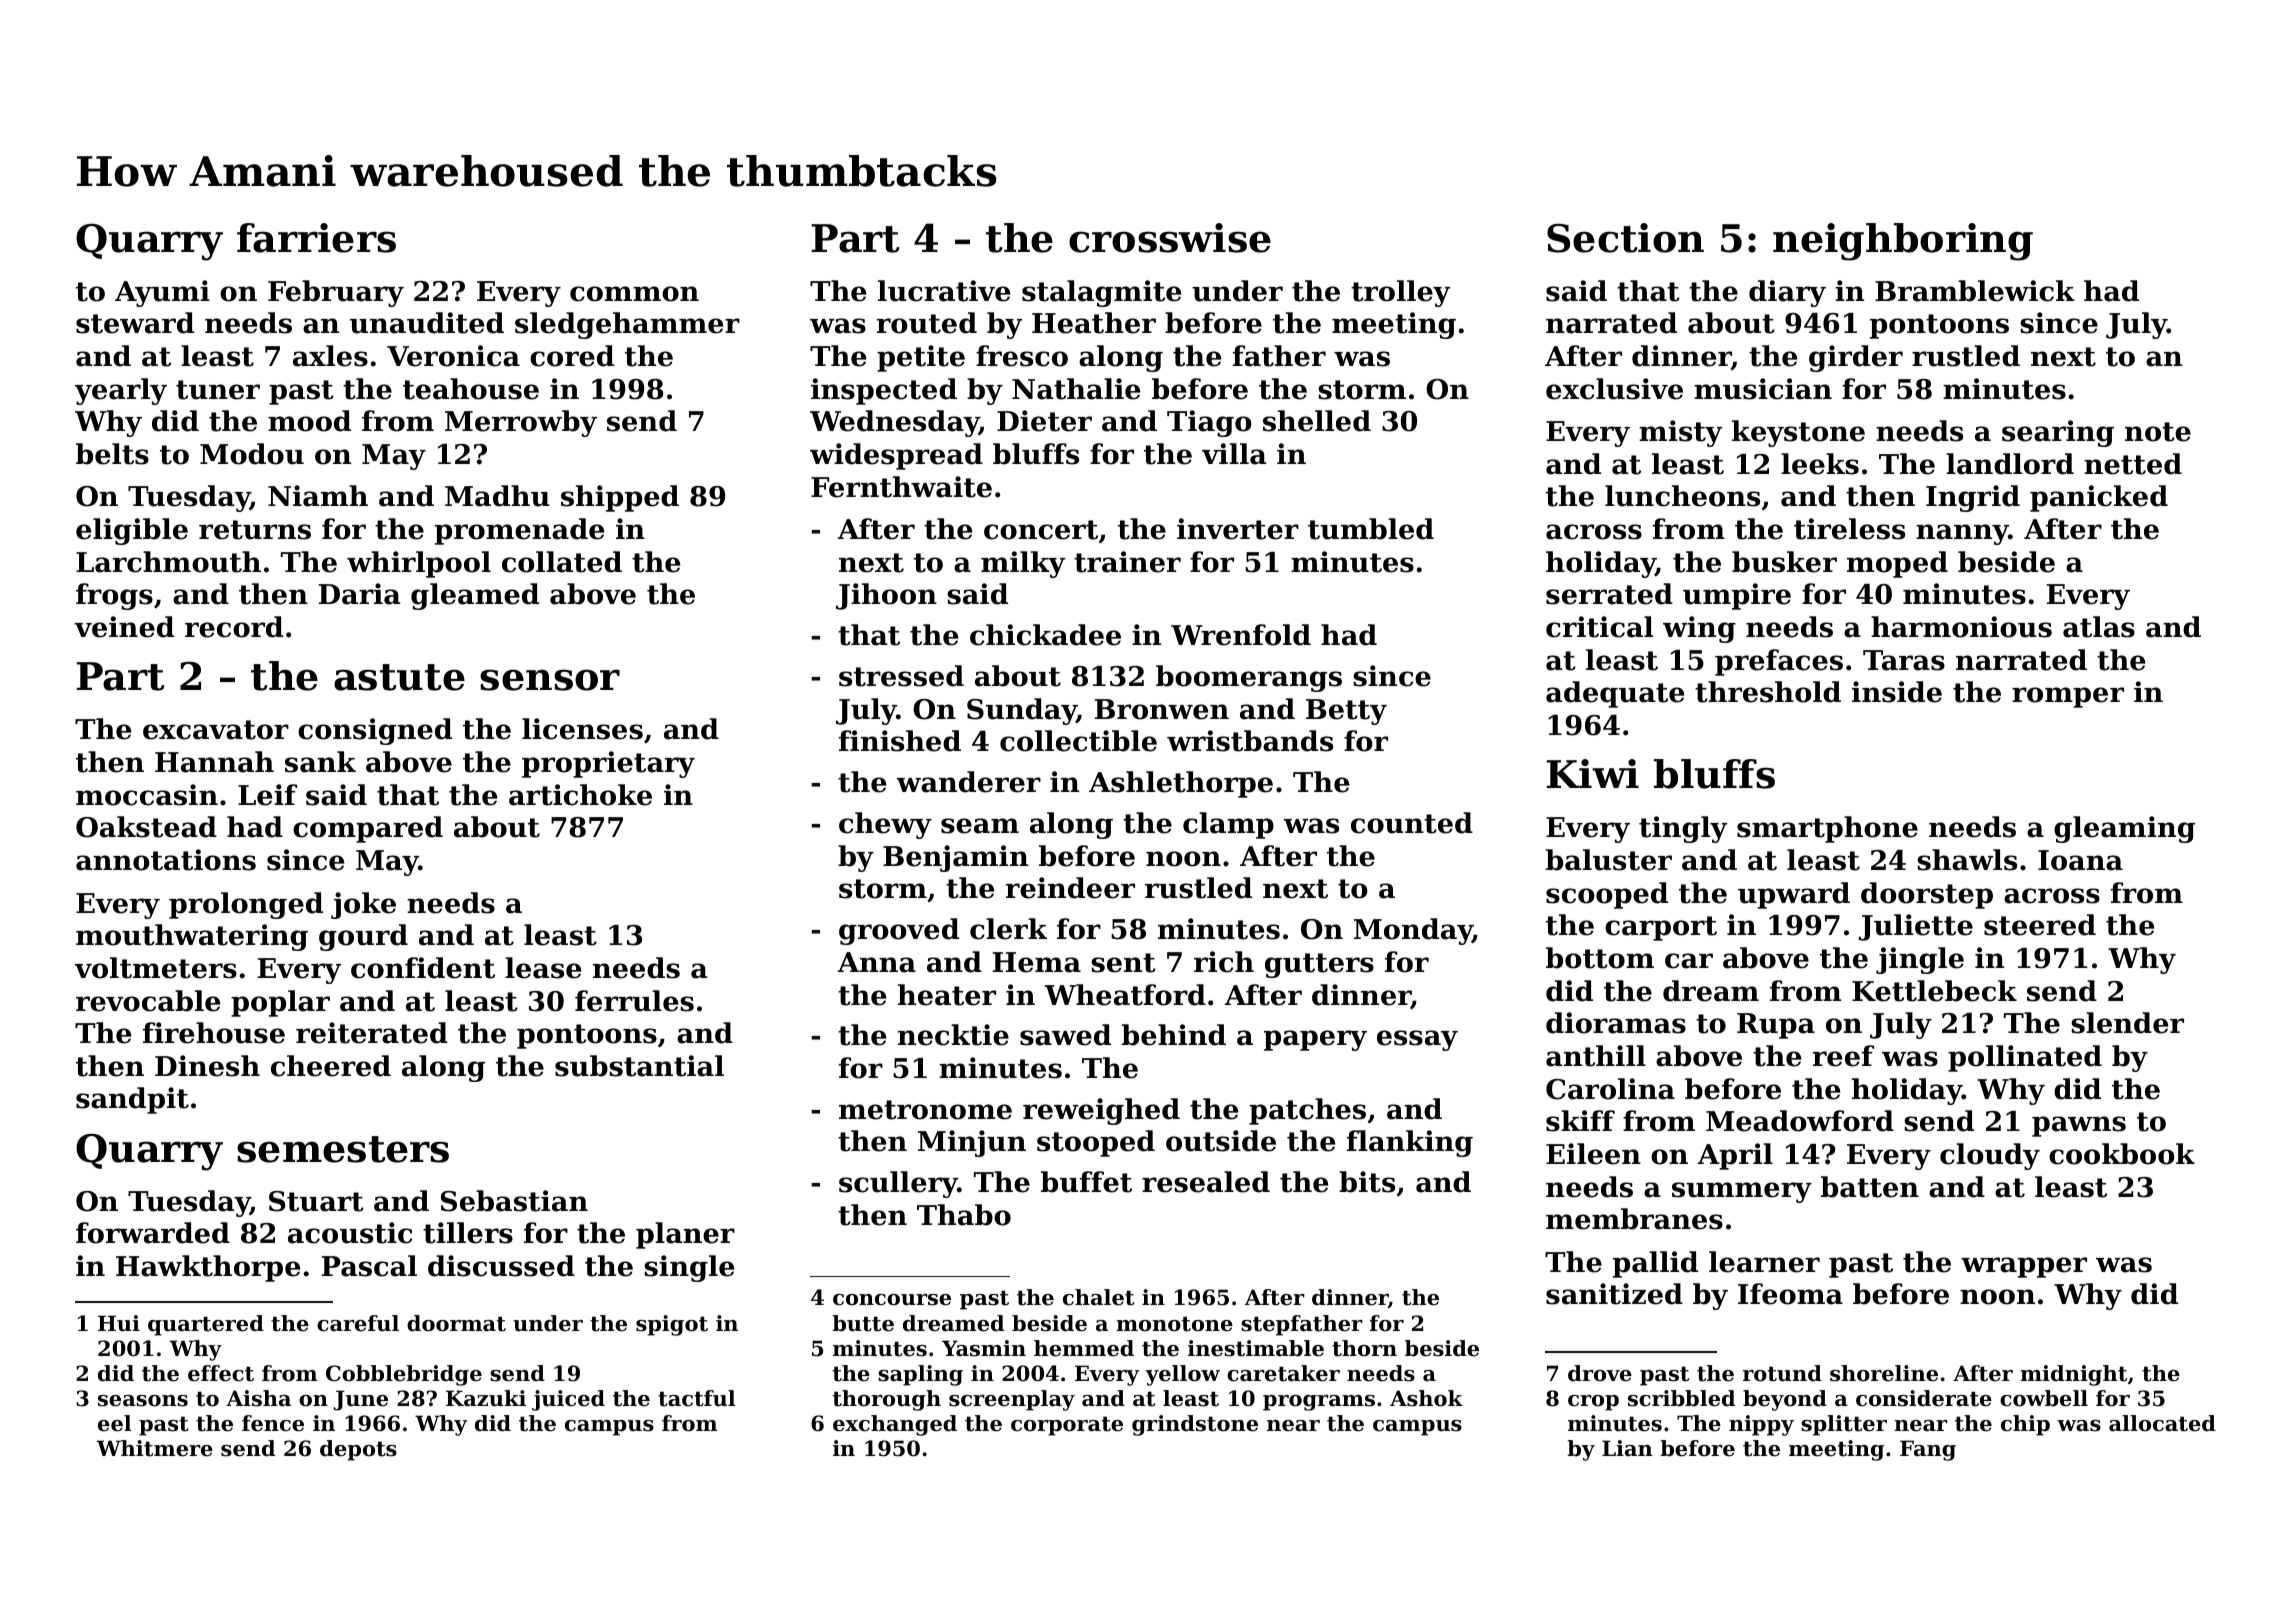 The height and width of the screenshot is (1620, 2292). Describe the element at coordinates (1170, 238) in the screenshot. I see `crosswise` at that location.
